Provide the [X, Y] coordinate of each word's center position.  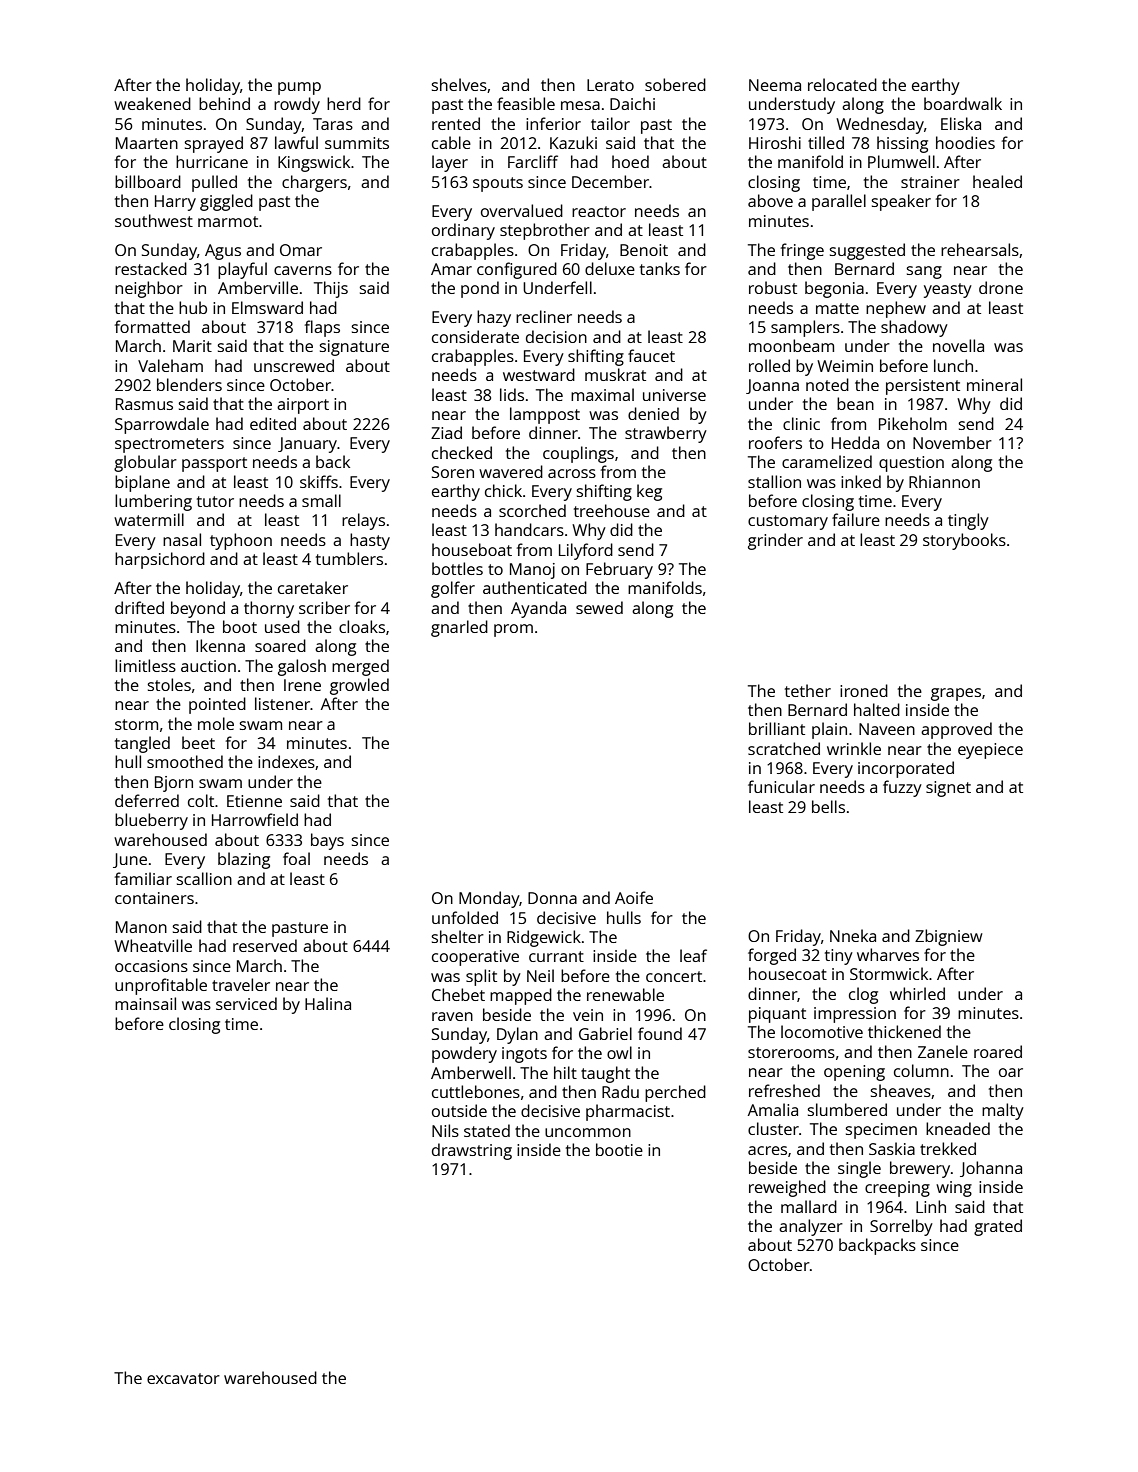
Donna [552, 898]
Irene [302, 685]
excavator [183, 1378]
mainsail [145, 1003]
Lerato [610, 85]
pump [299, 88]
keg [649, 492]
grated [998, 1227]
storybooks [964, 541]
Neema [775, 85]
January [307, 445]
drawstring [472, 1151]
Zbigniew [949, 937]
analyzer [811, 1227]
